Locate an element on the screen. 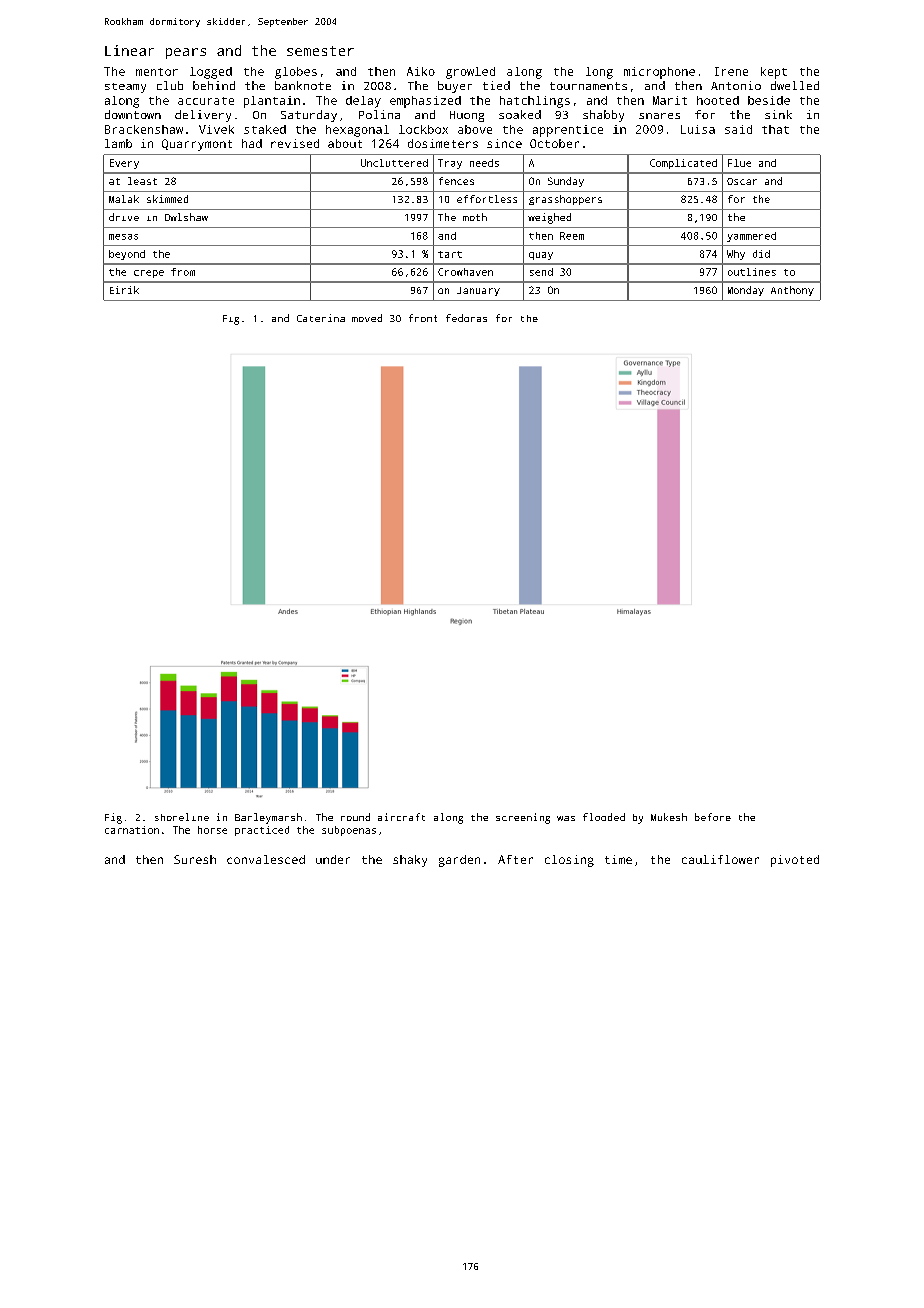 The image size is (924, 1308). moth is located at coordinates (475, 217).
